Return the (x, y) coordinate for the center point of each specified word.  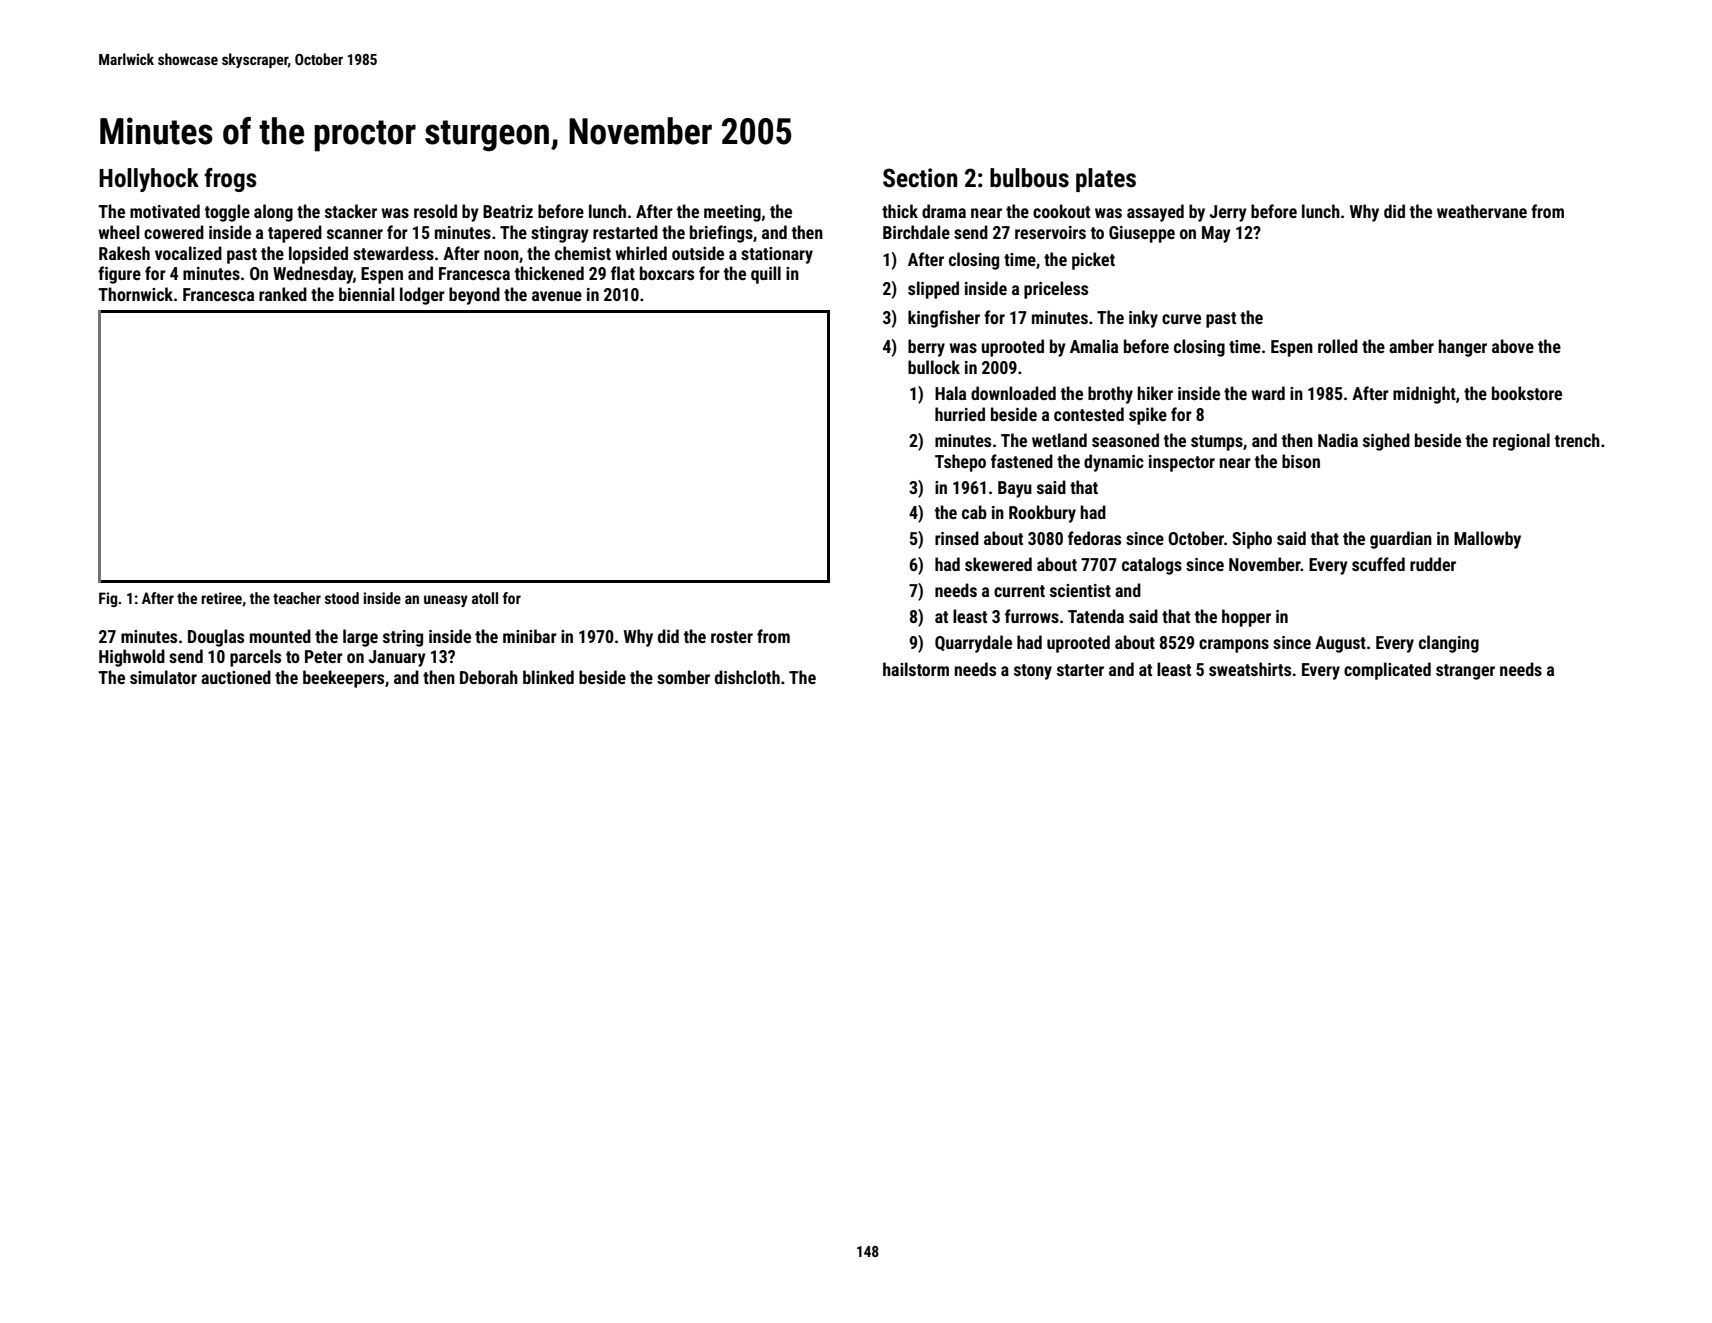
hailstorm (916, 669)
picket (1093, 261)
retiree (221, 598)
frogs (230, 180)
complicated (1387, 671)
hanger (1462, 348)
